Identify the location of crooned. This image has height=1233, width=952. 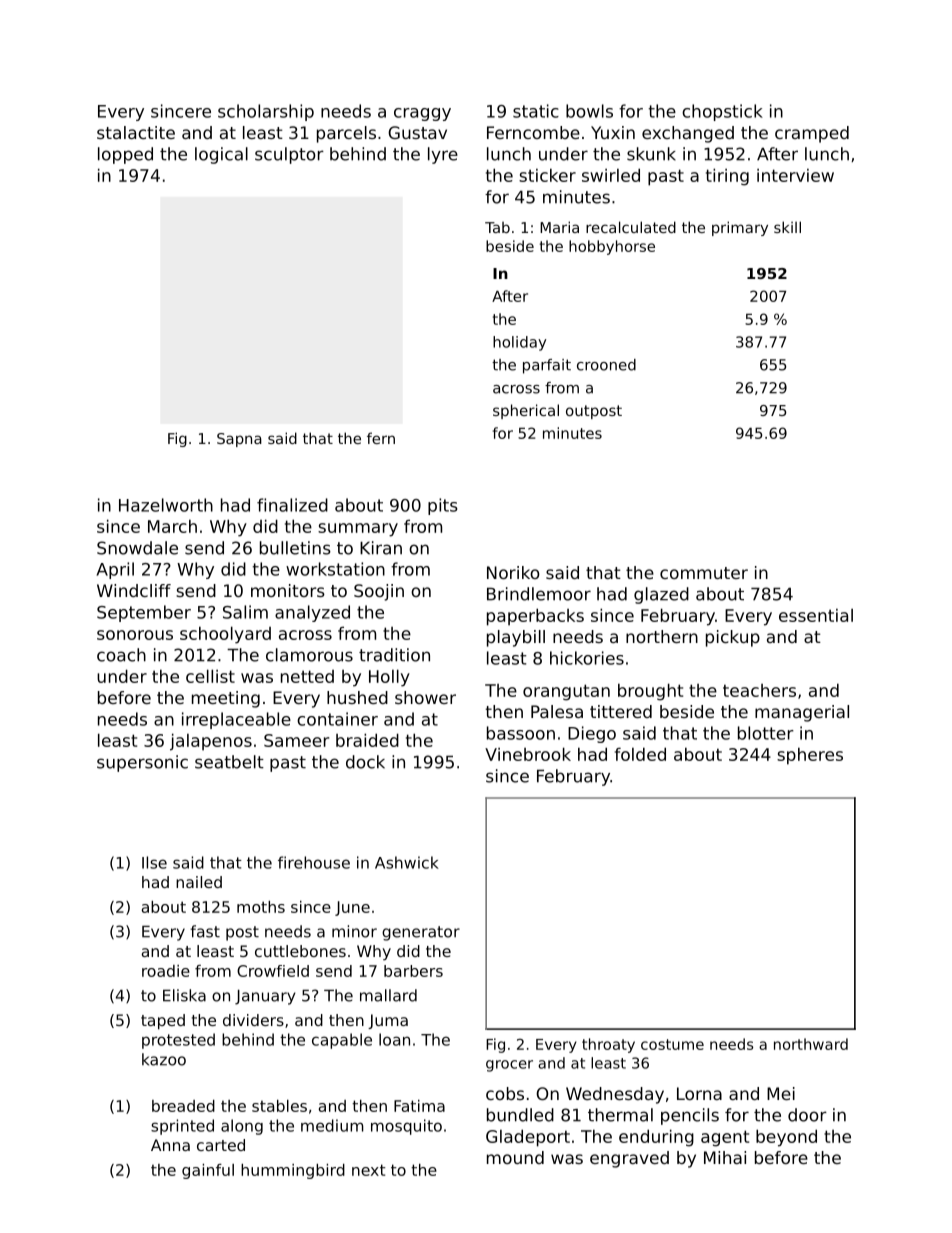
(606, 365).
